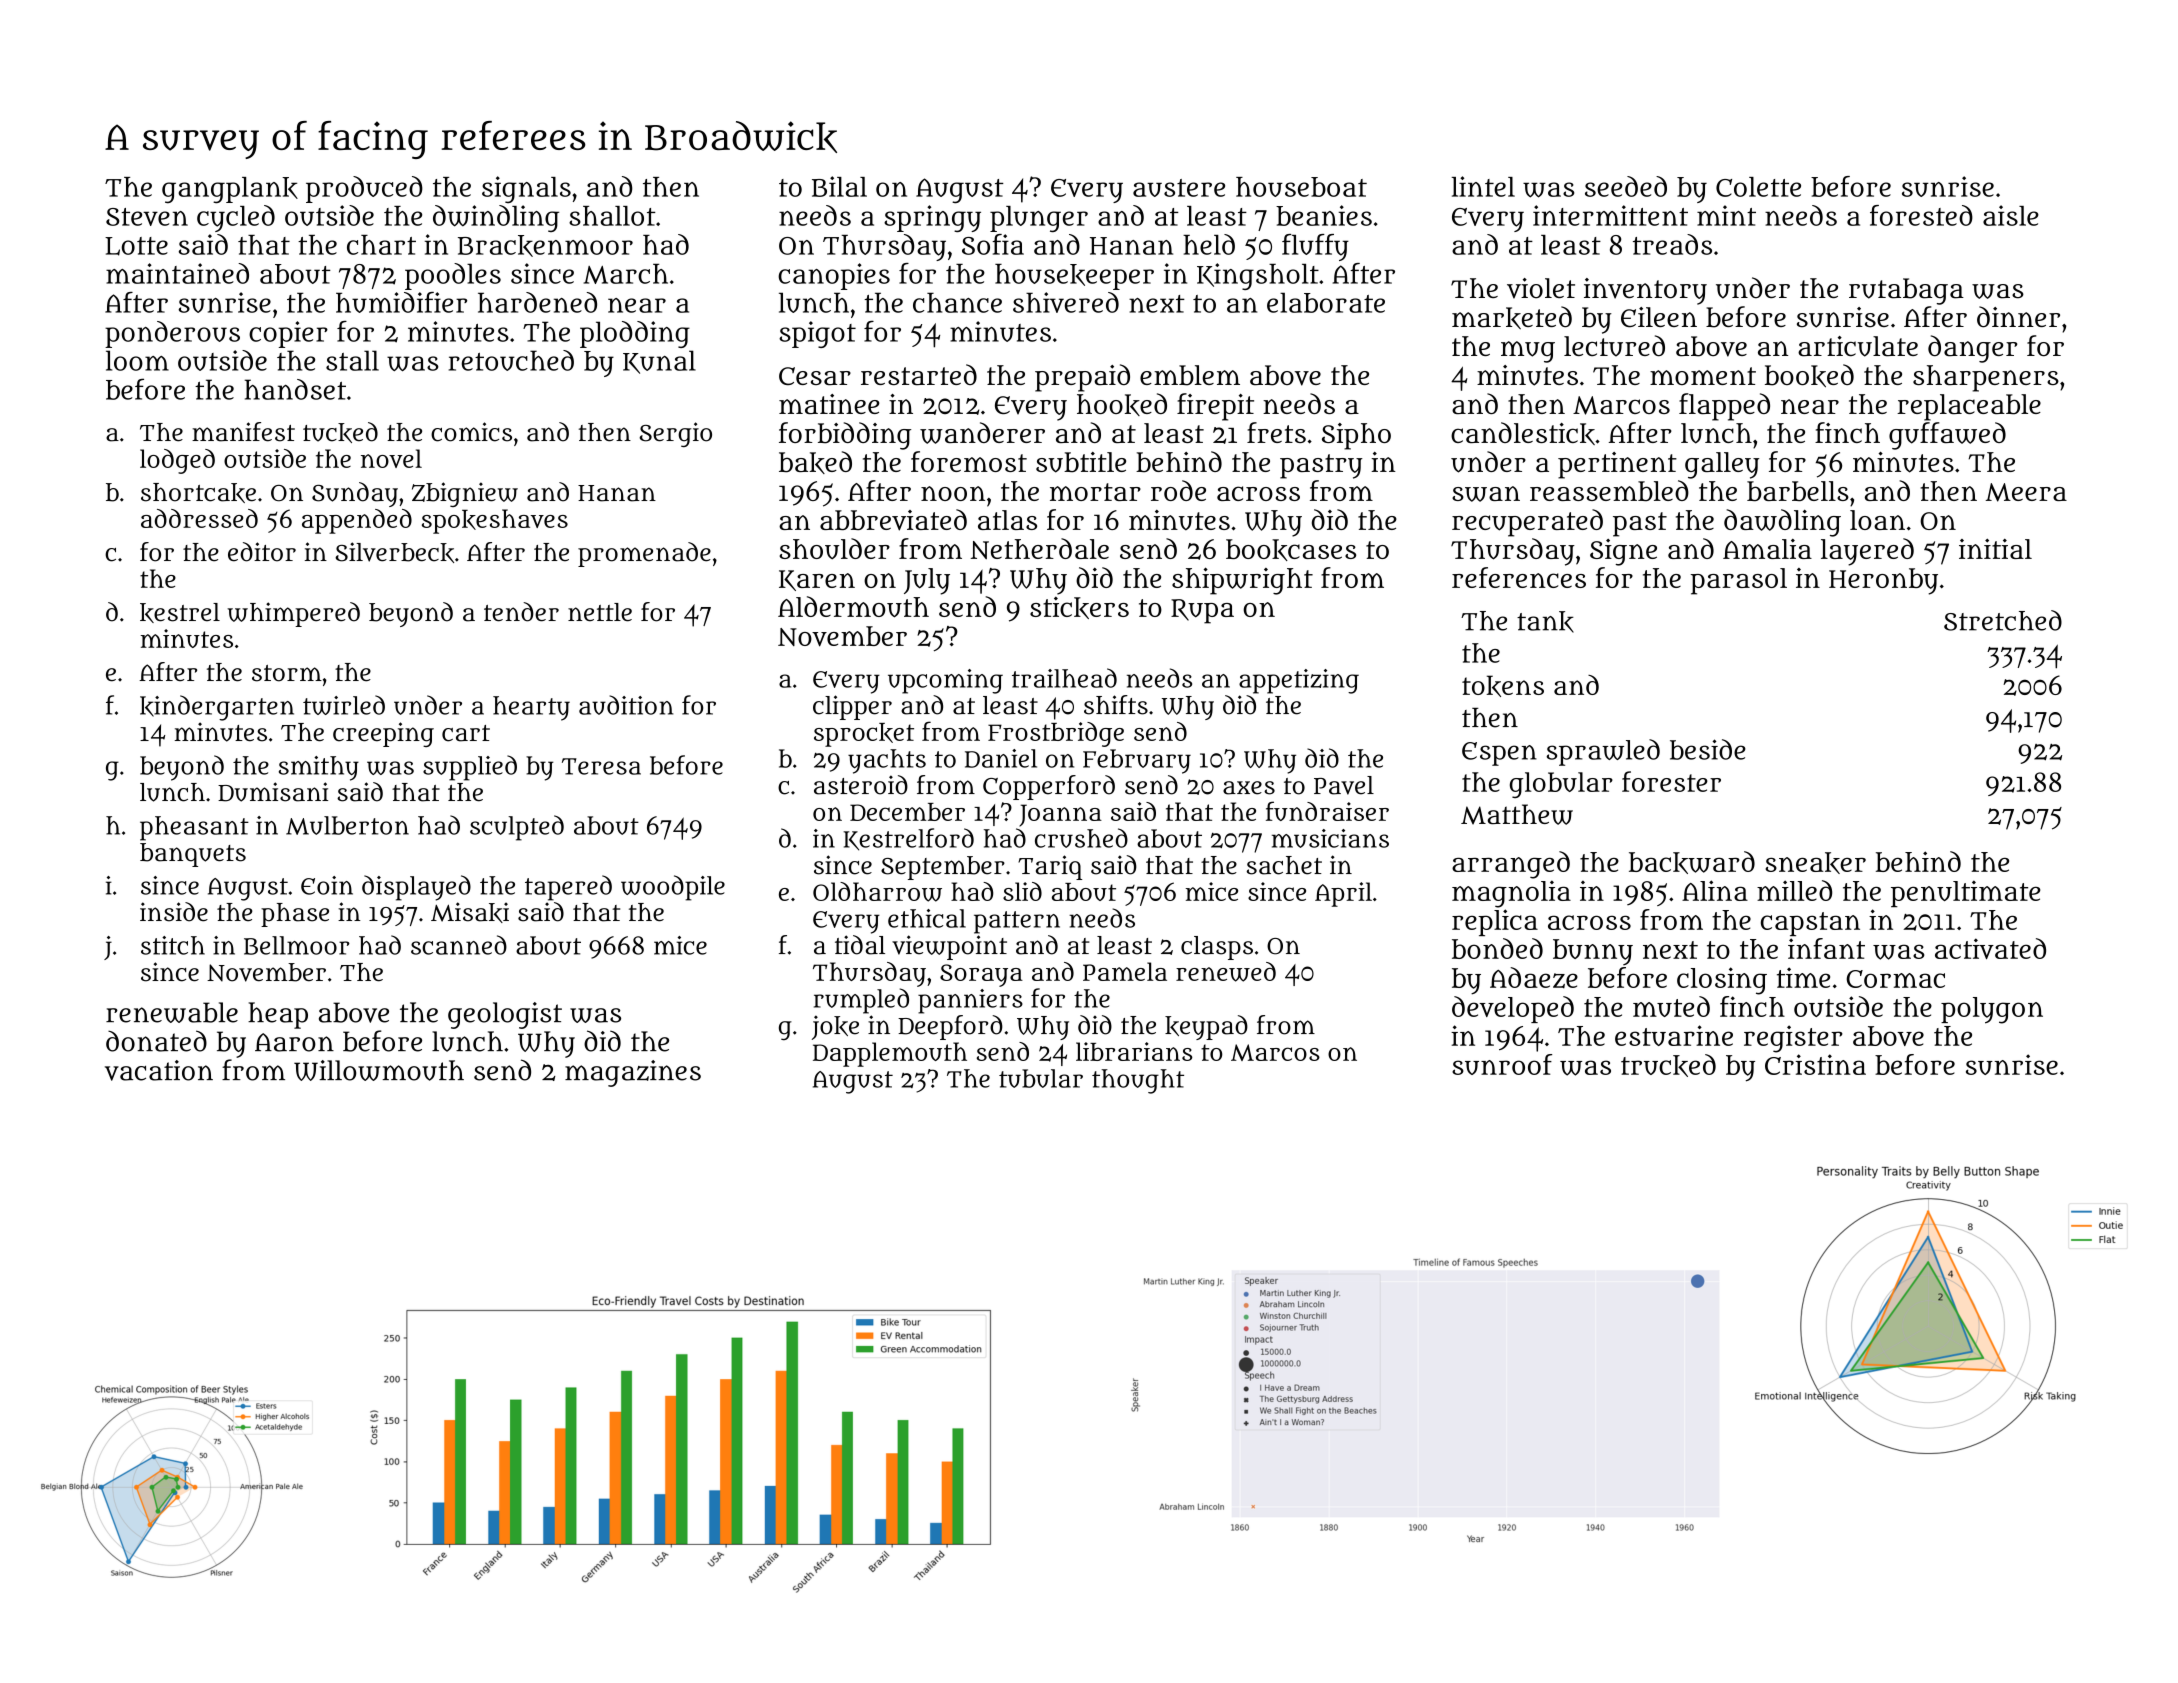  Describe the element at coordinates (993, 244) in the document. I see `Sofia` at that location.
